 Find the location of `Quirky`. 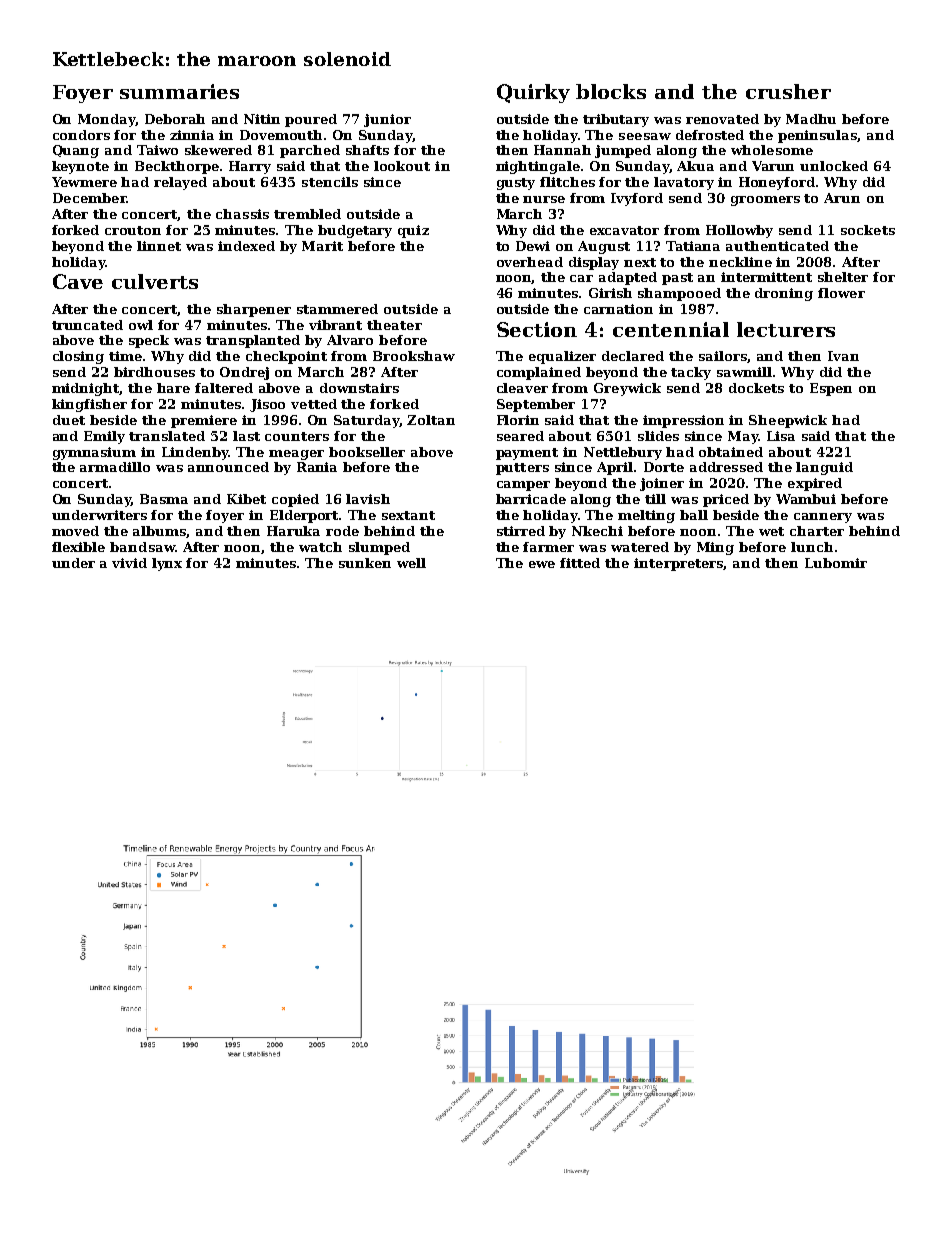

Quirky is located at coordinates (533, 93).
